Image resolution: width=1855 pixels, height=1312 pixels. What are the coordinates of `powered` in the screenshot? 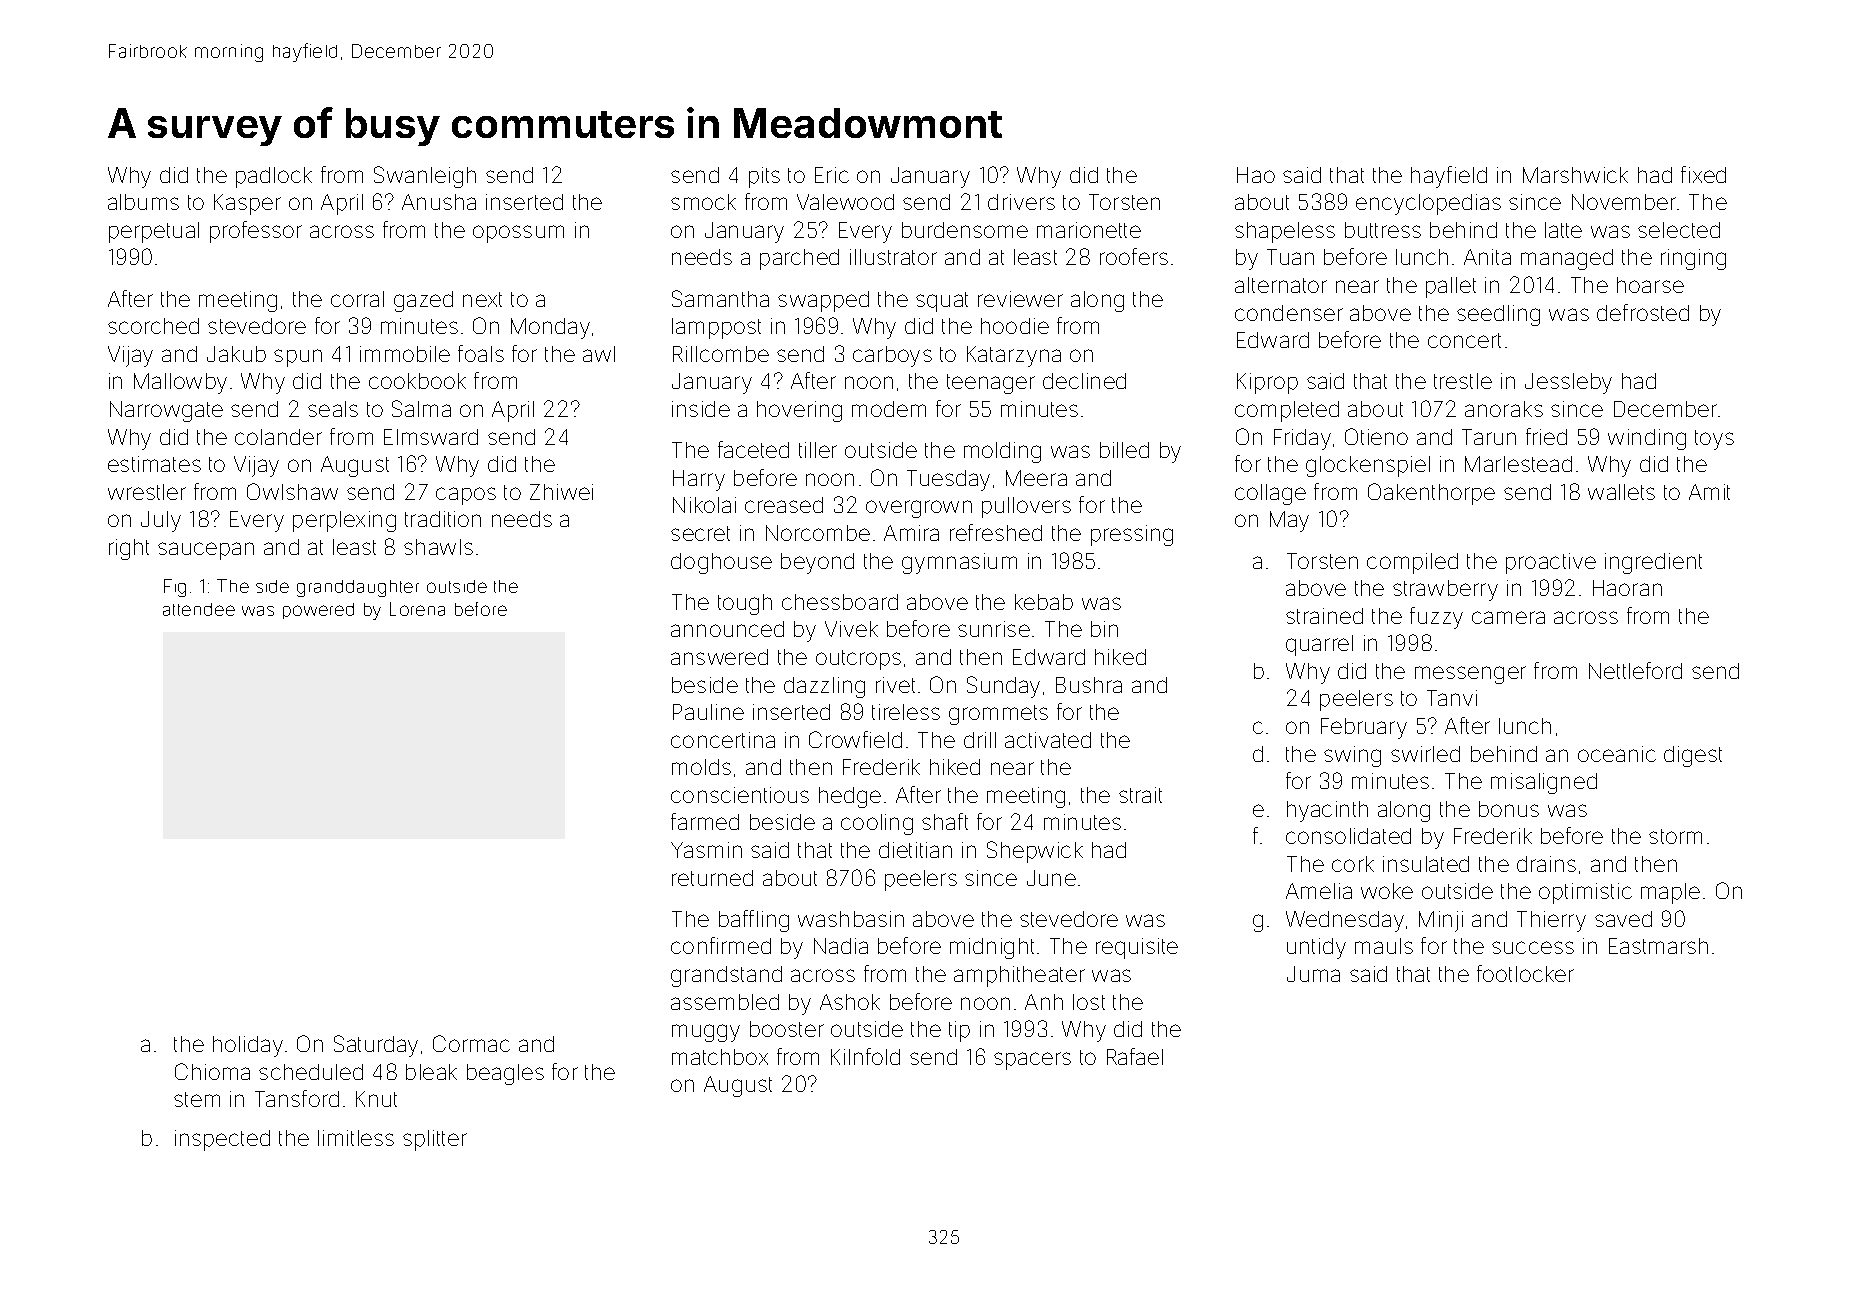 It's located at (318, 611).
